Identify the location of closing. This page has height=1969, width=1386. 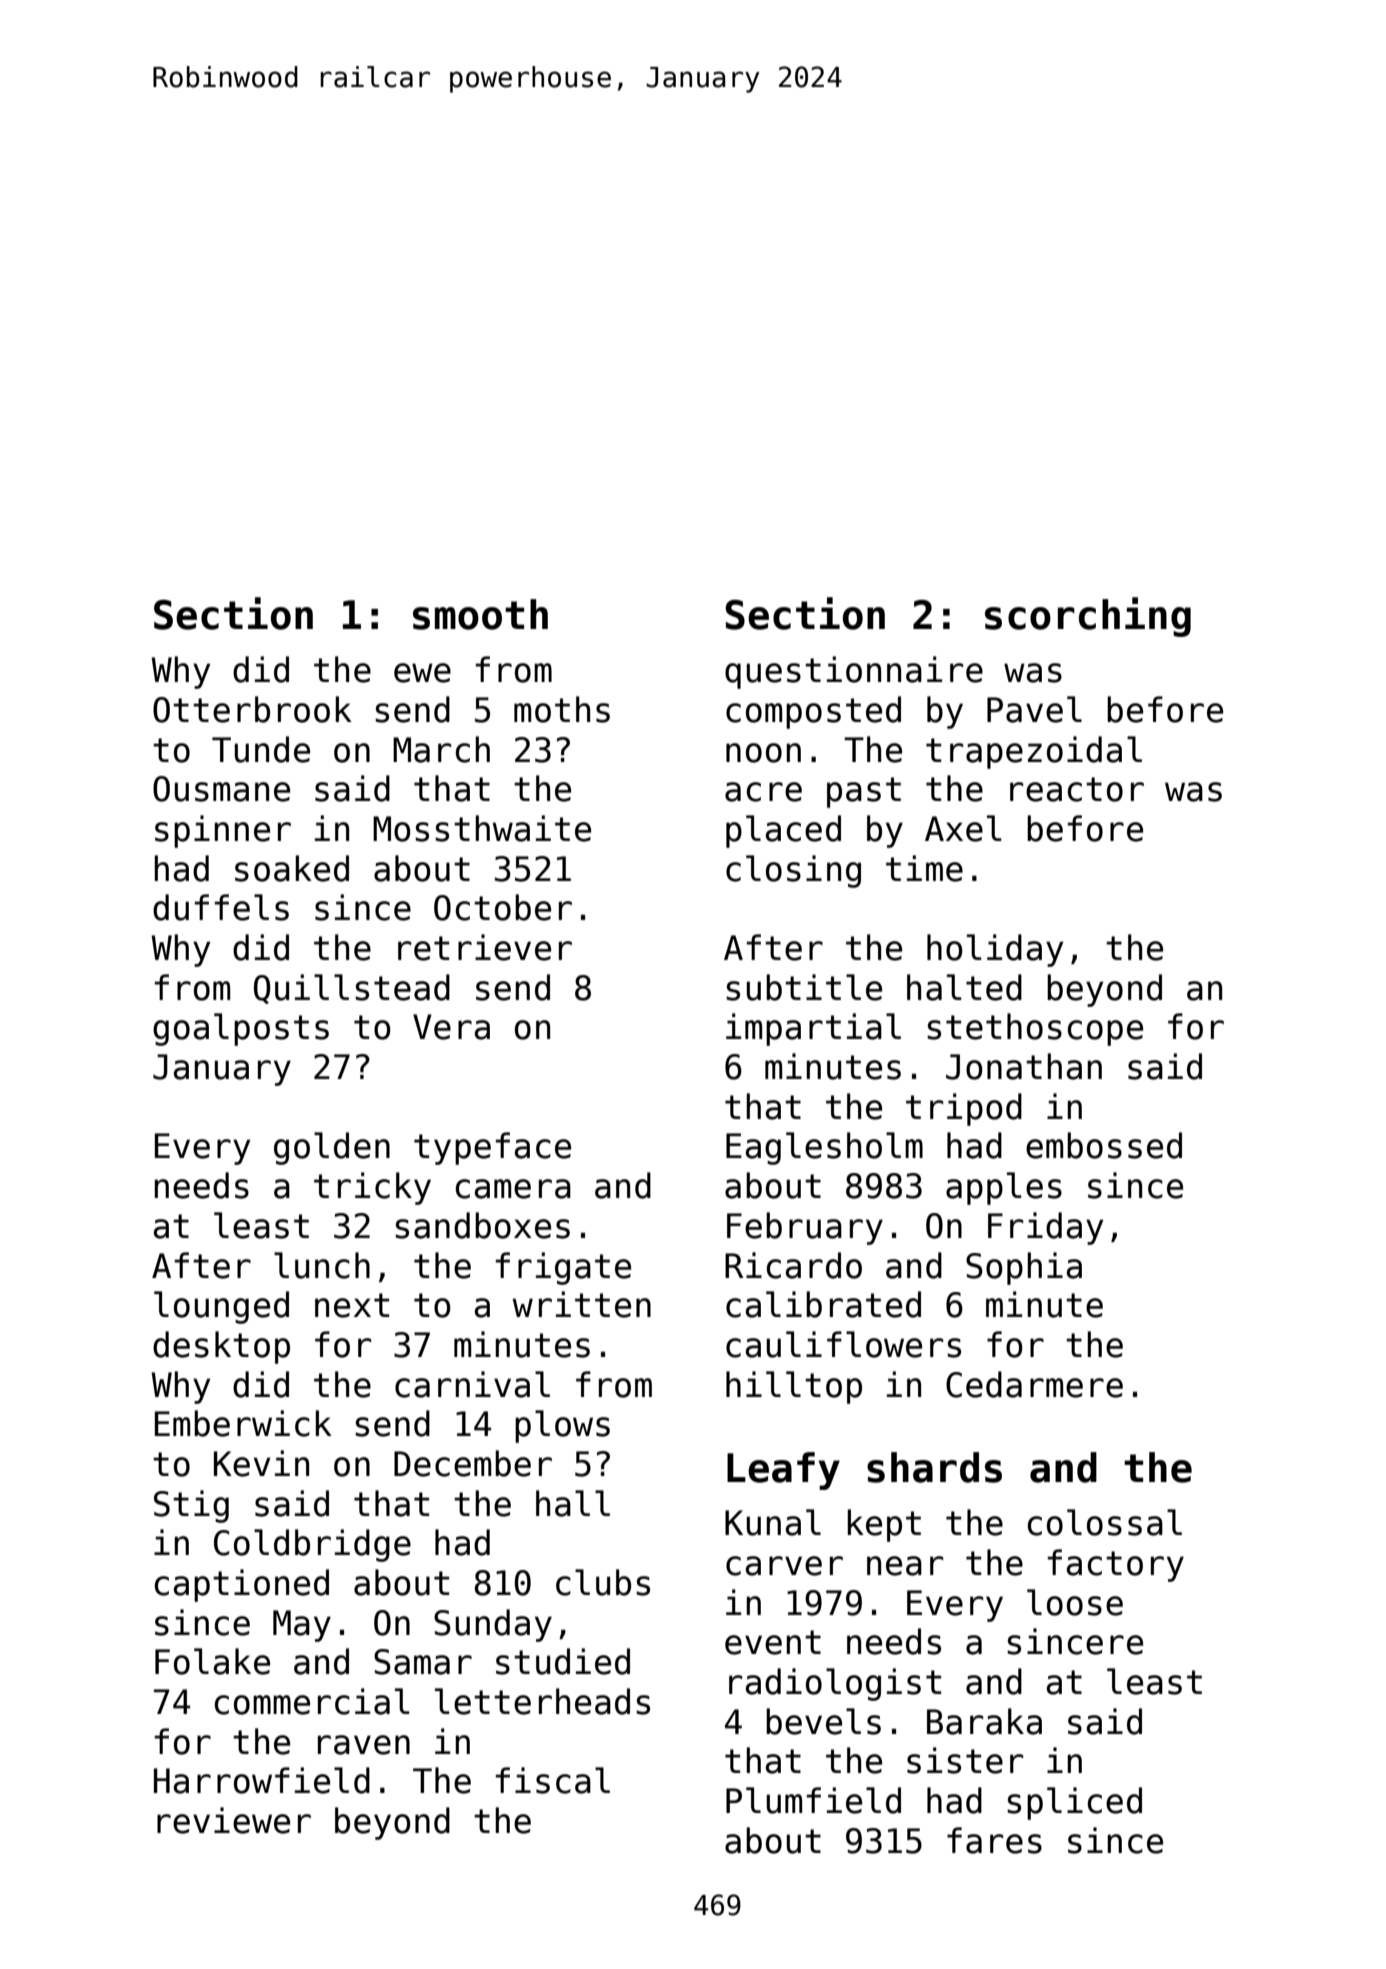
(793, 871).
